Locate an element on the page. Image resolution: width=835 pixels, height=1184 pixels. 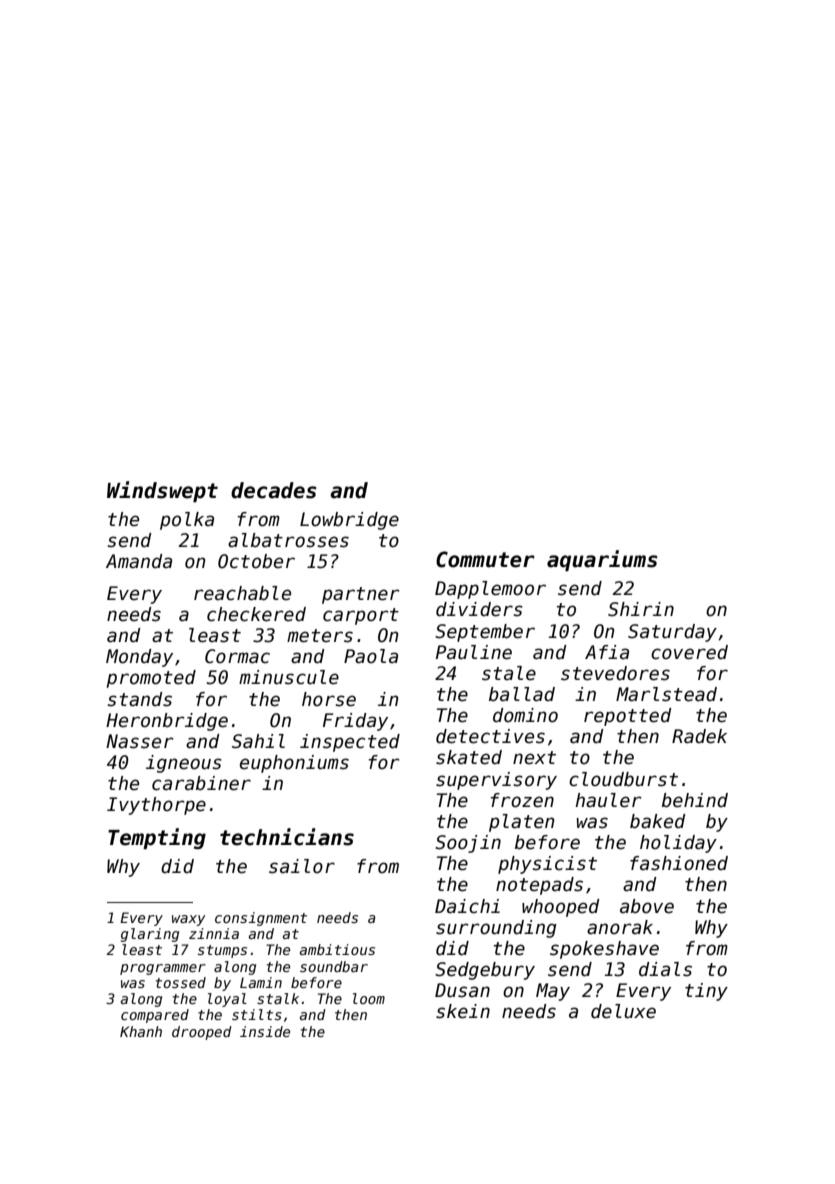
zinnia is located at coordinates (214, 933).
